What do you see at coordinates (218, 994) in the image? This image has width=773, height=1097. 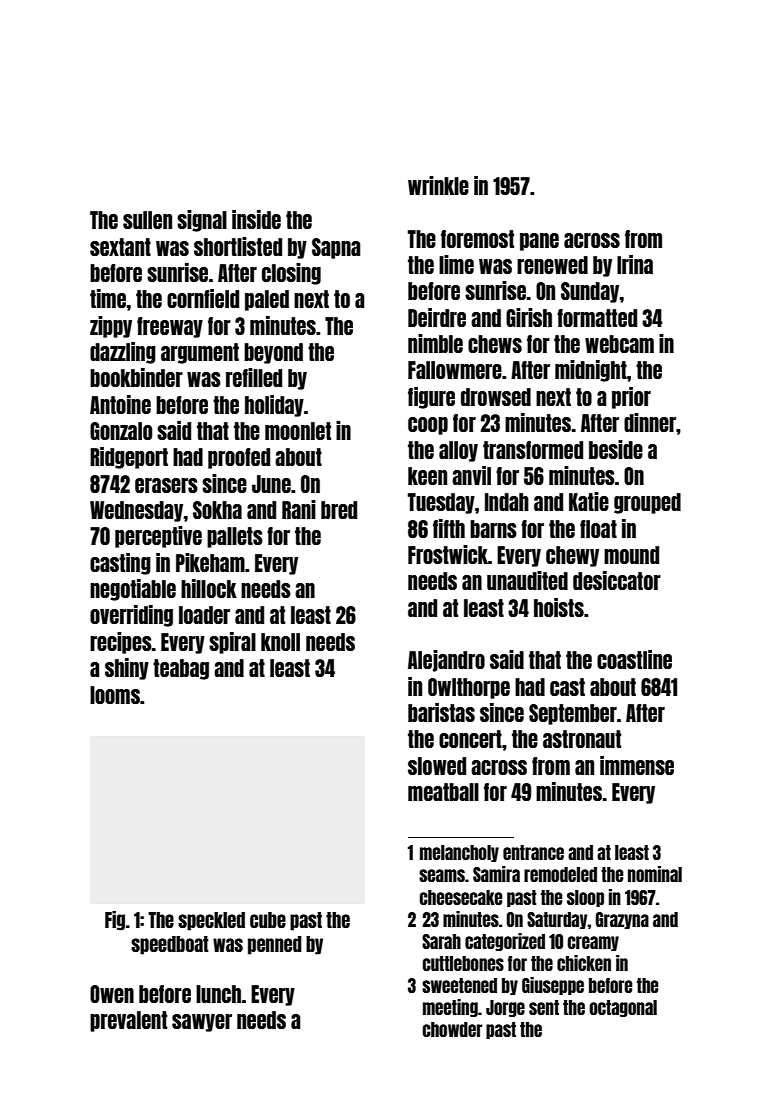 I see `lunch` at bounding box center [218, 994].
